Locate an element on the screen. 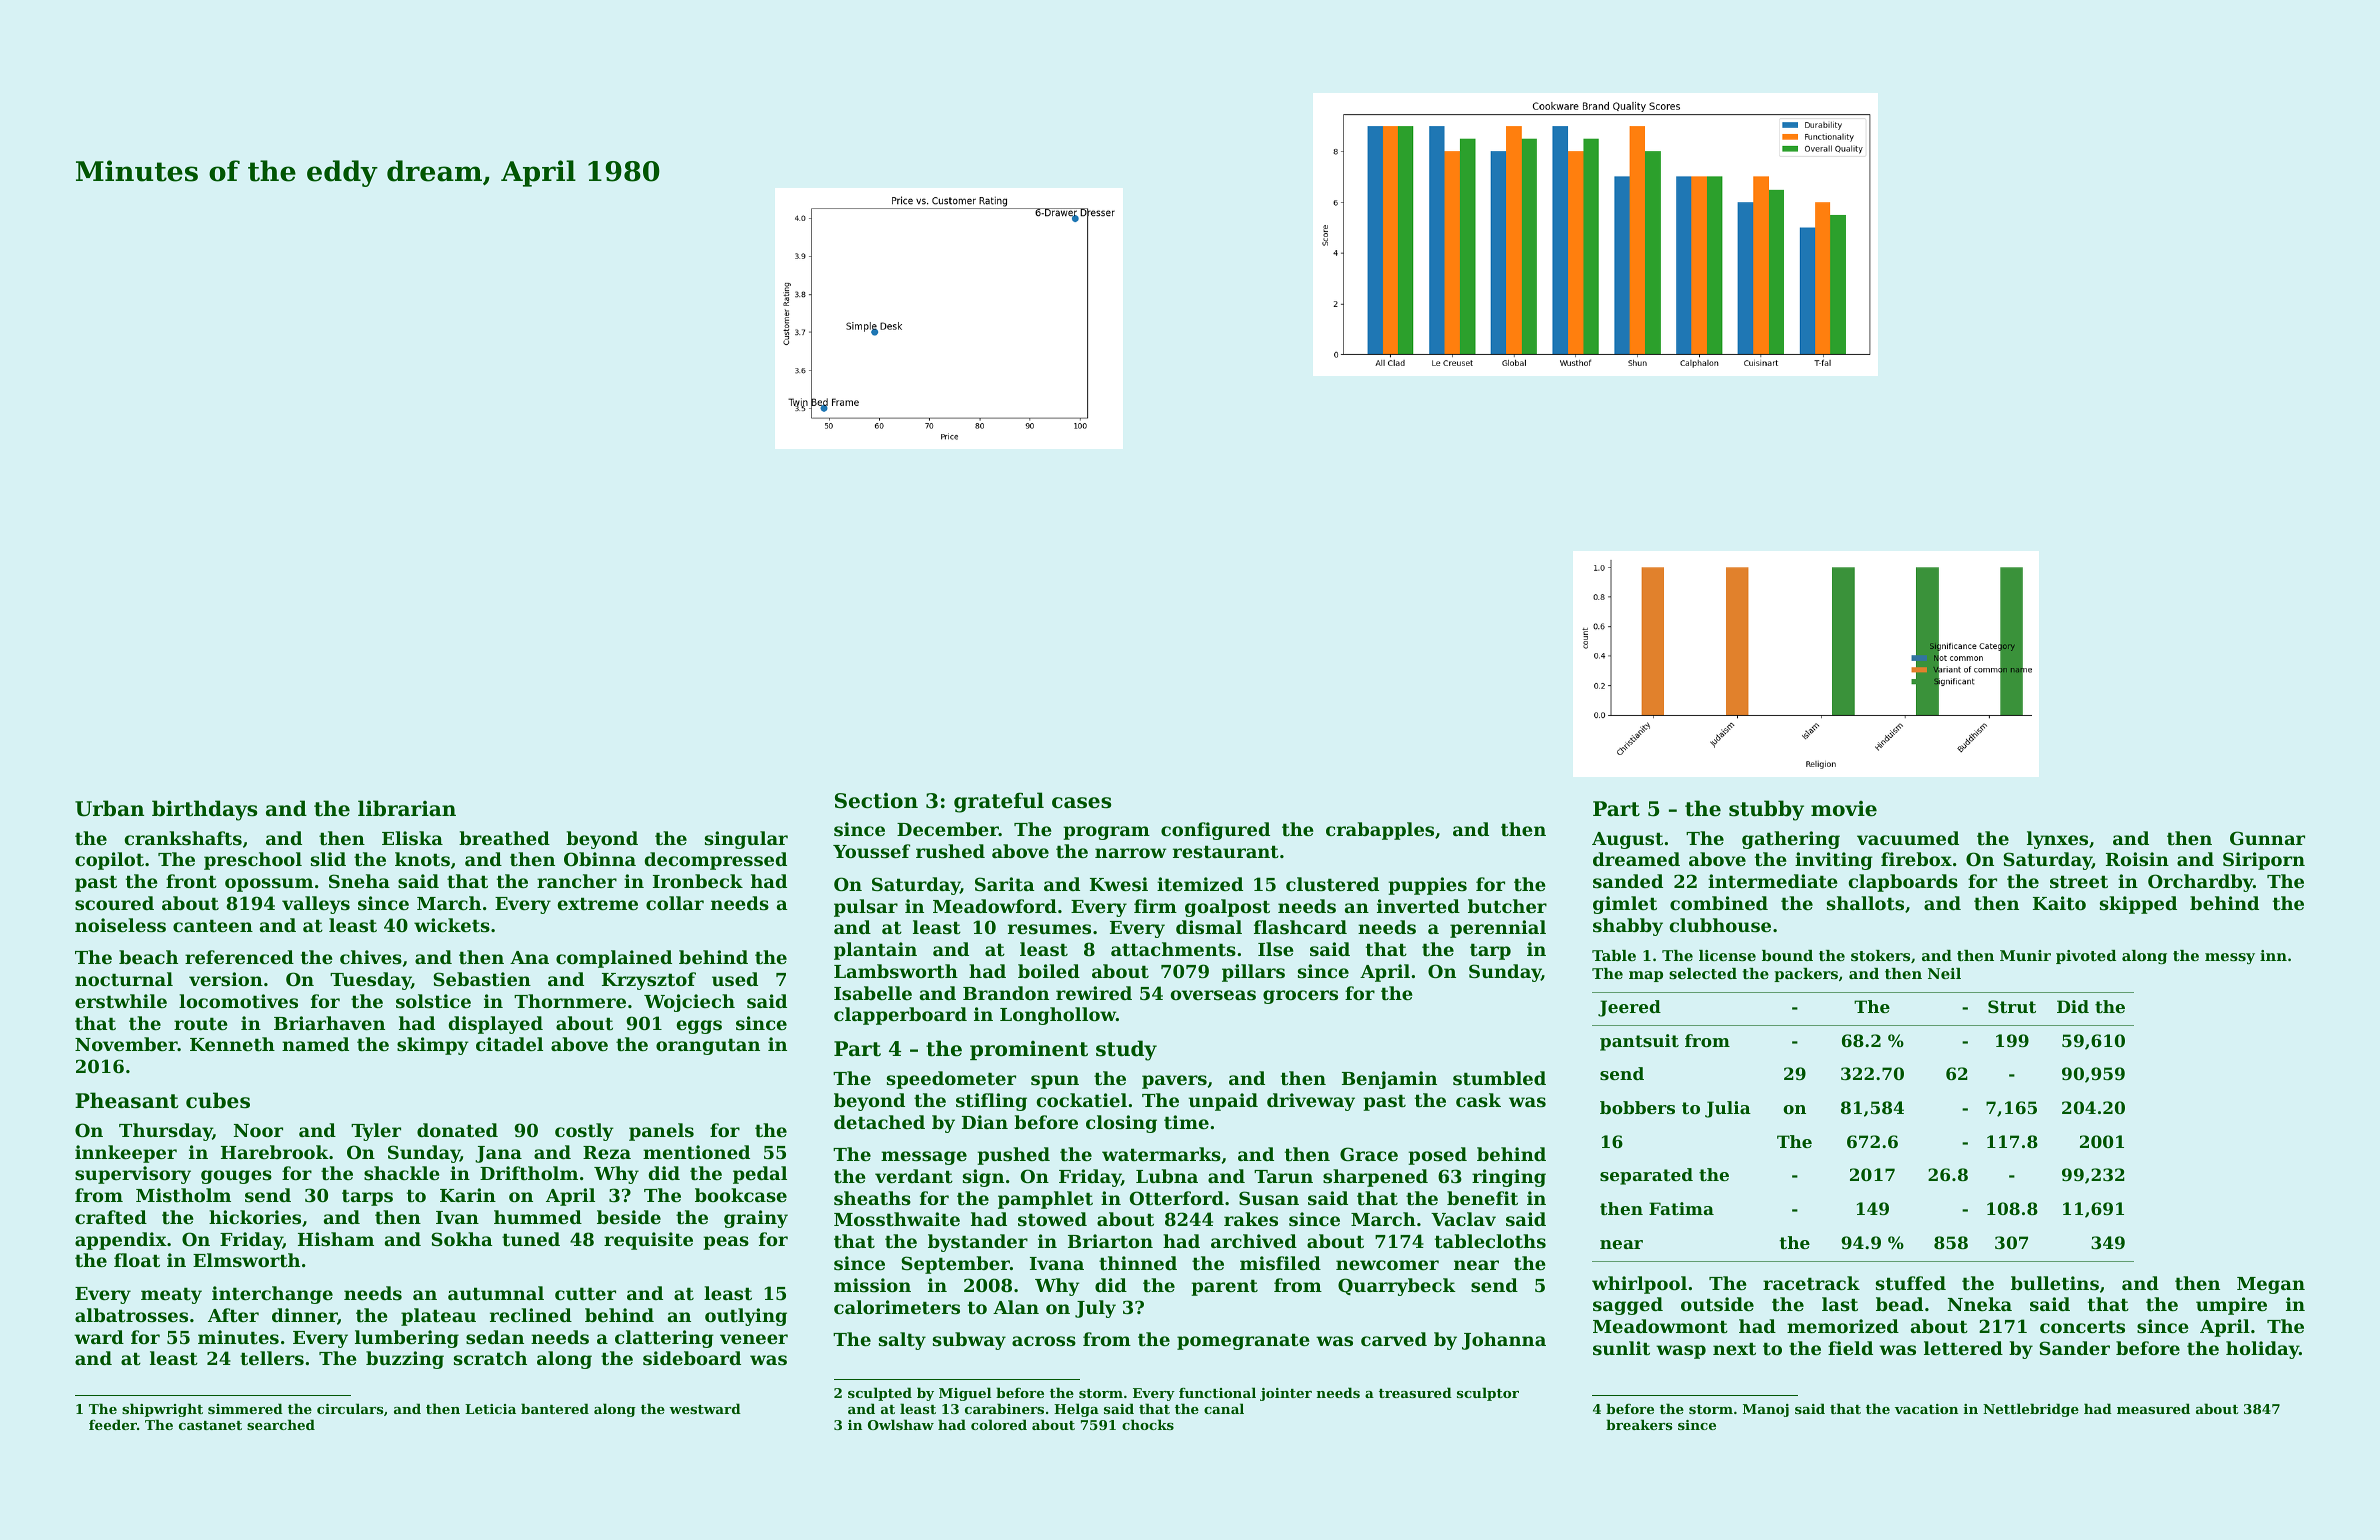  albatrosses is located at coordinates (131, 1315).
